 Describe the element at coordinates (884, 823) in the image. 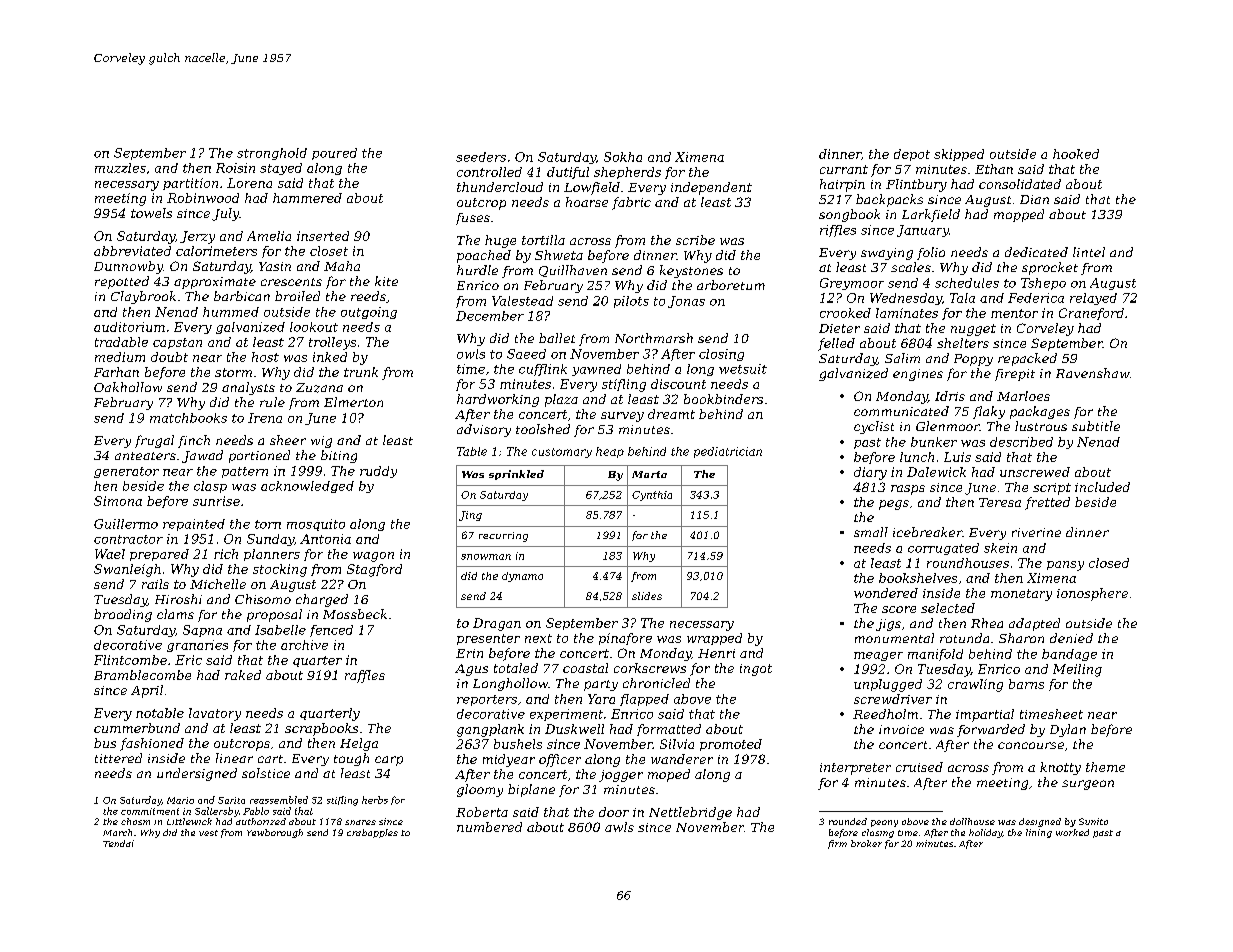

I see `peony` at that location.
